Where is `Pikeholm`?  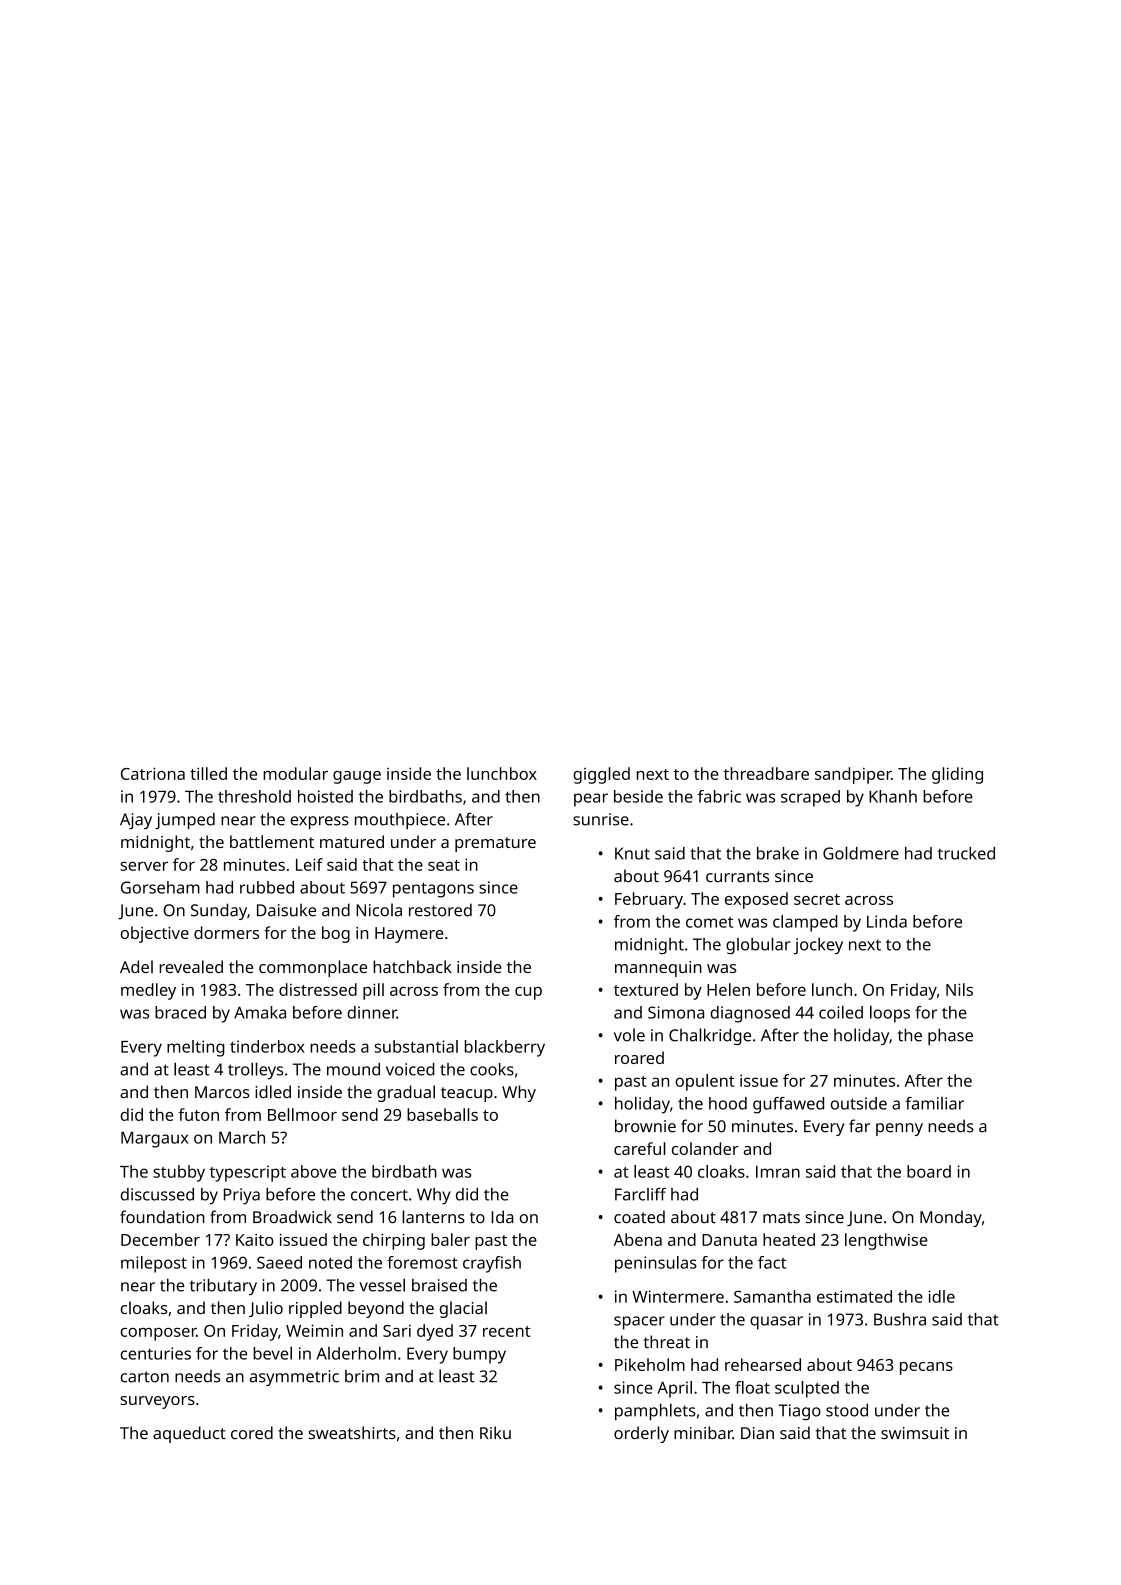 Pikeholm is located at coordinates (650, 1364).
